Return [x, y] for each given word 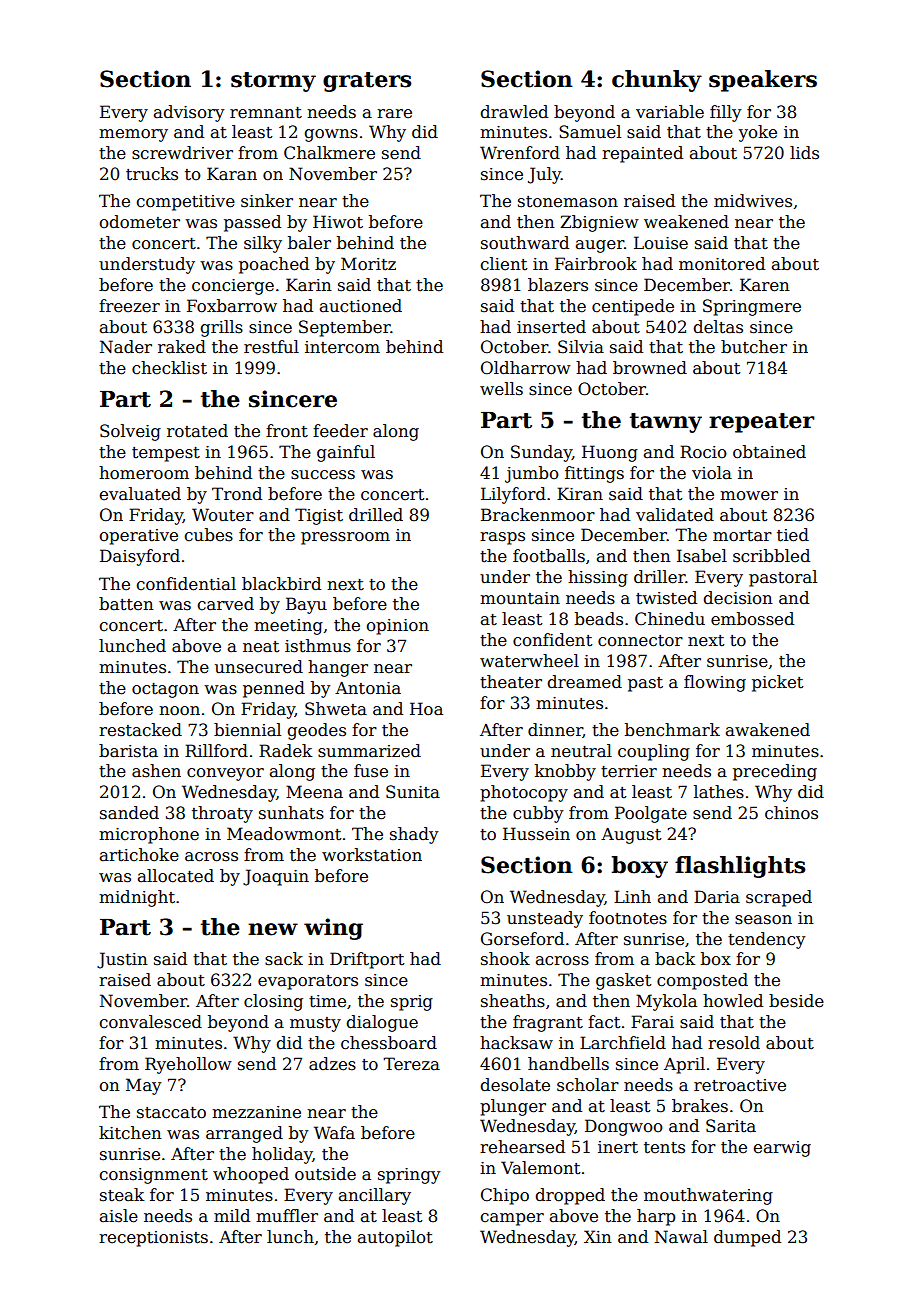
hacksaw [516, 1043]
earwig [782, 1149]
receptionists [153, 1239]
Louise [661, 243]
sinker [267, 201]
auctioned [361, 306]
